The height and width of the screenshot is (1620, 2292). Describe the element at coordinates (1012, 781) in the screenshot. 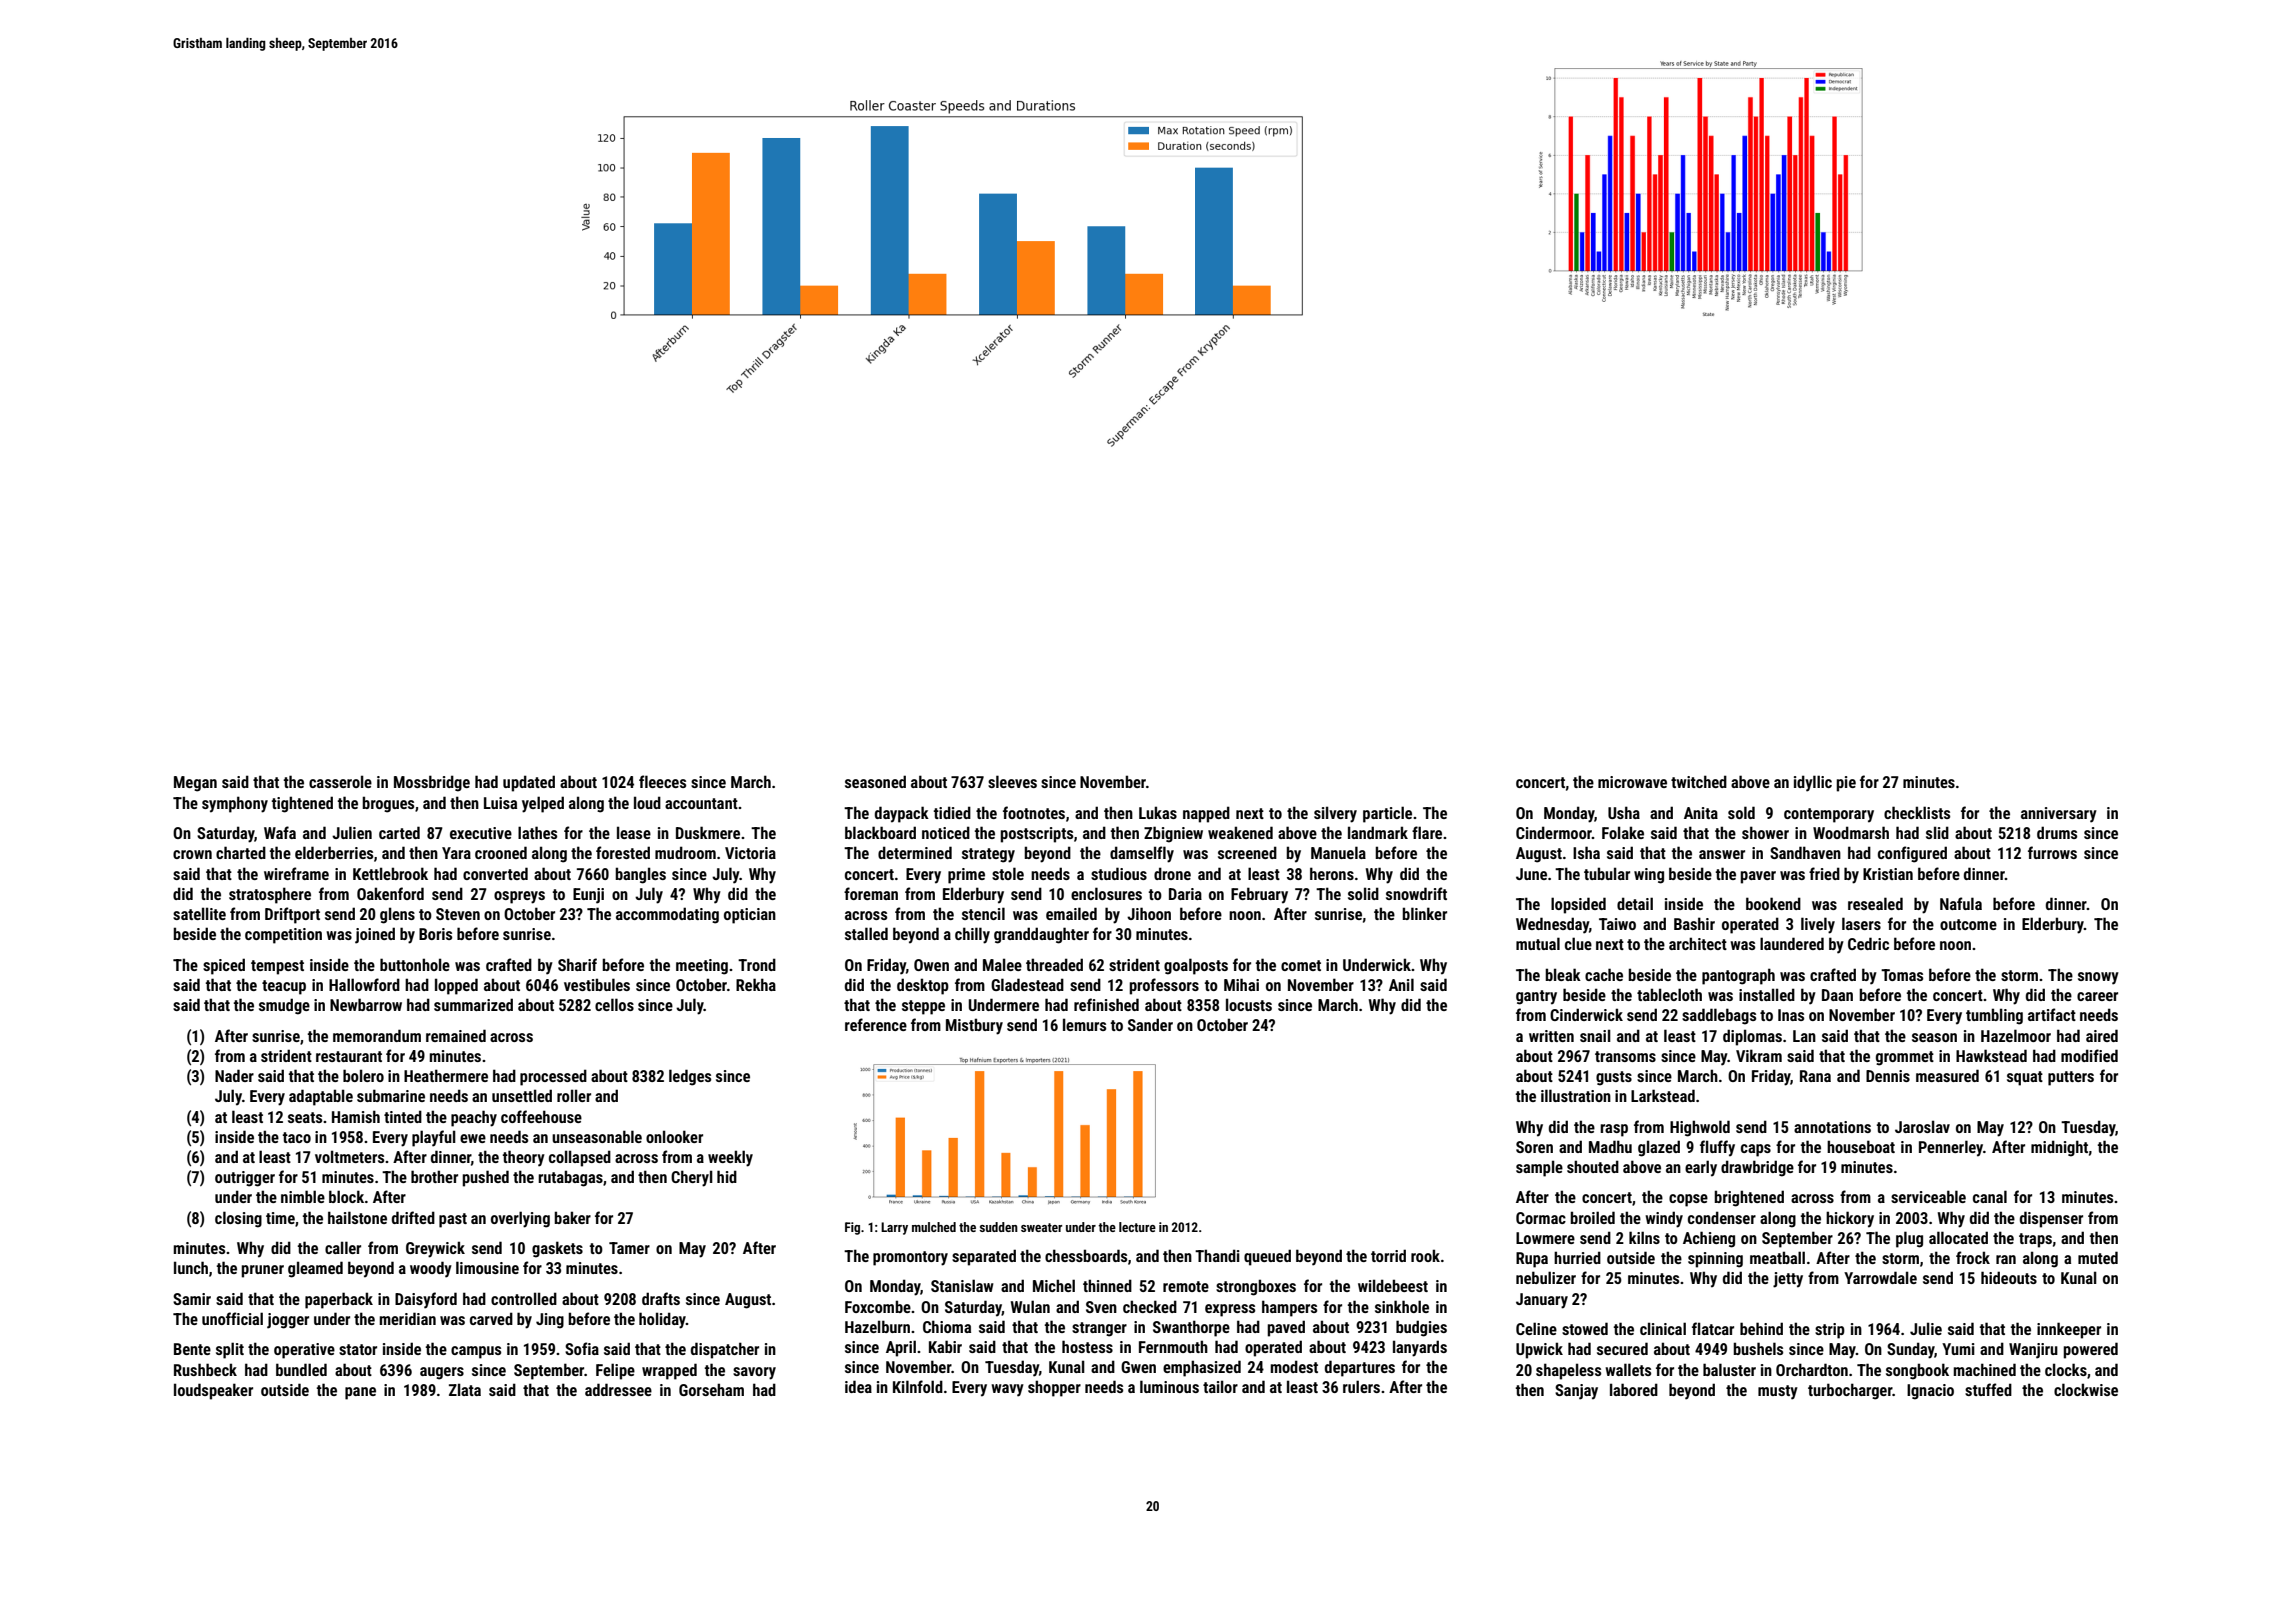

I see `sleeves` at that location.
